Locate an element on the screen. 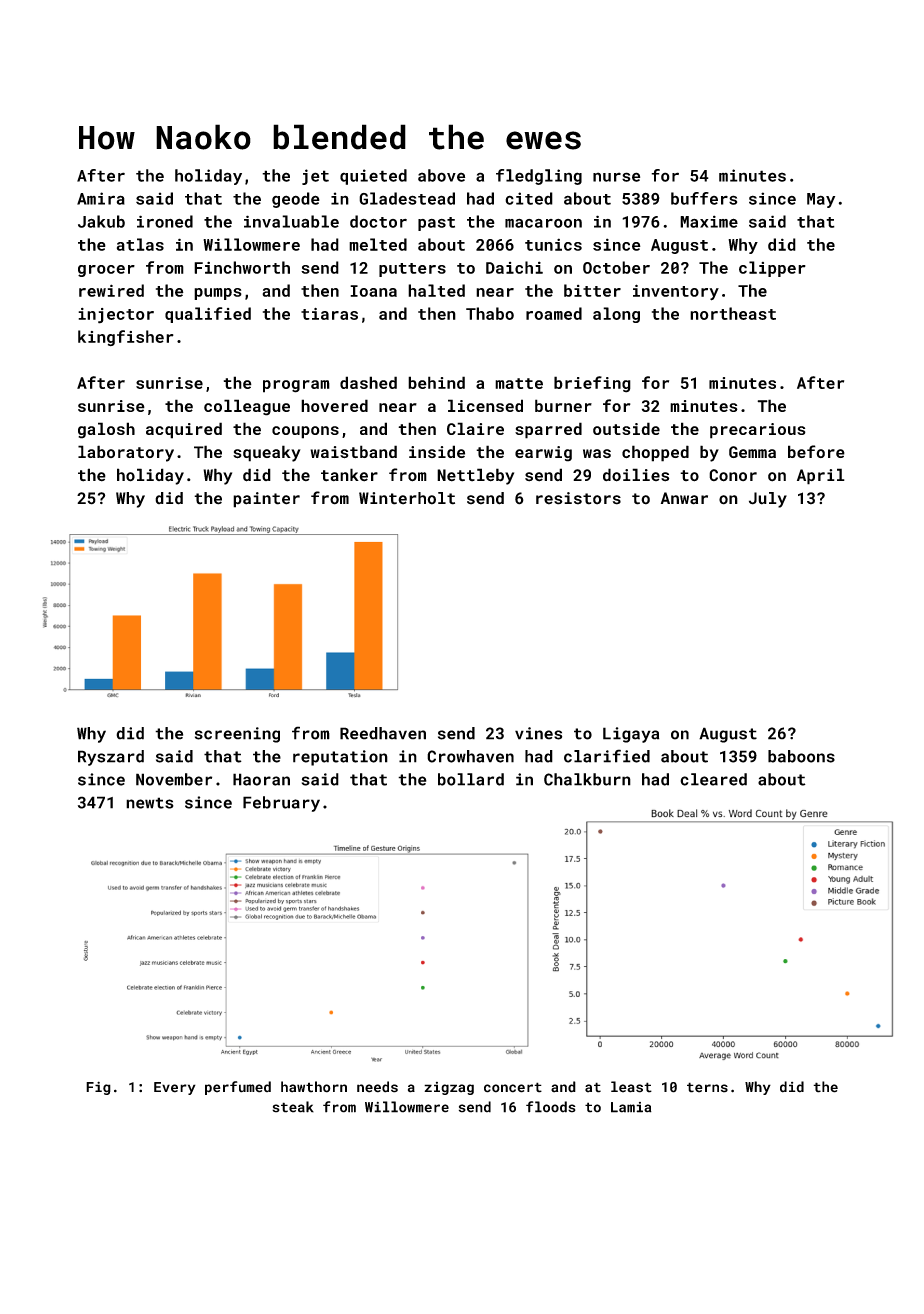  Winterholt is located at coordinates (407, 498).
